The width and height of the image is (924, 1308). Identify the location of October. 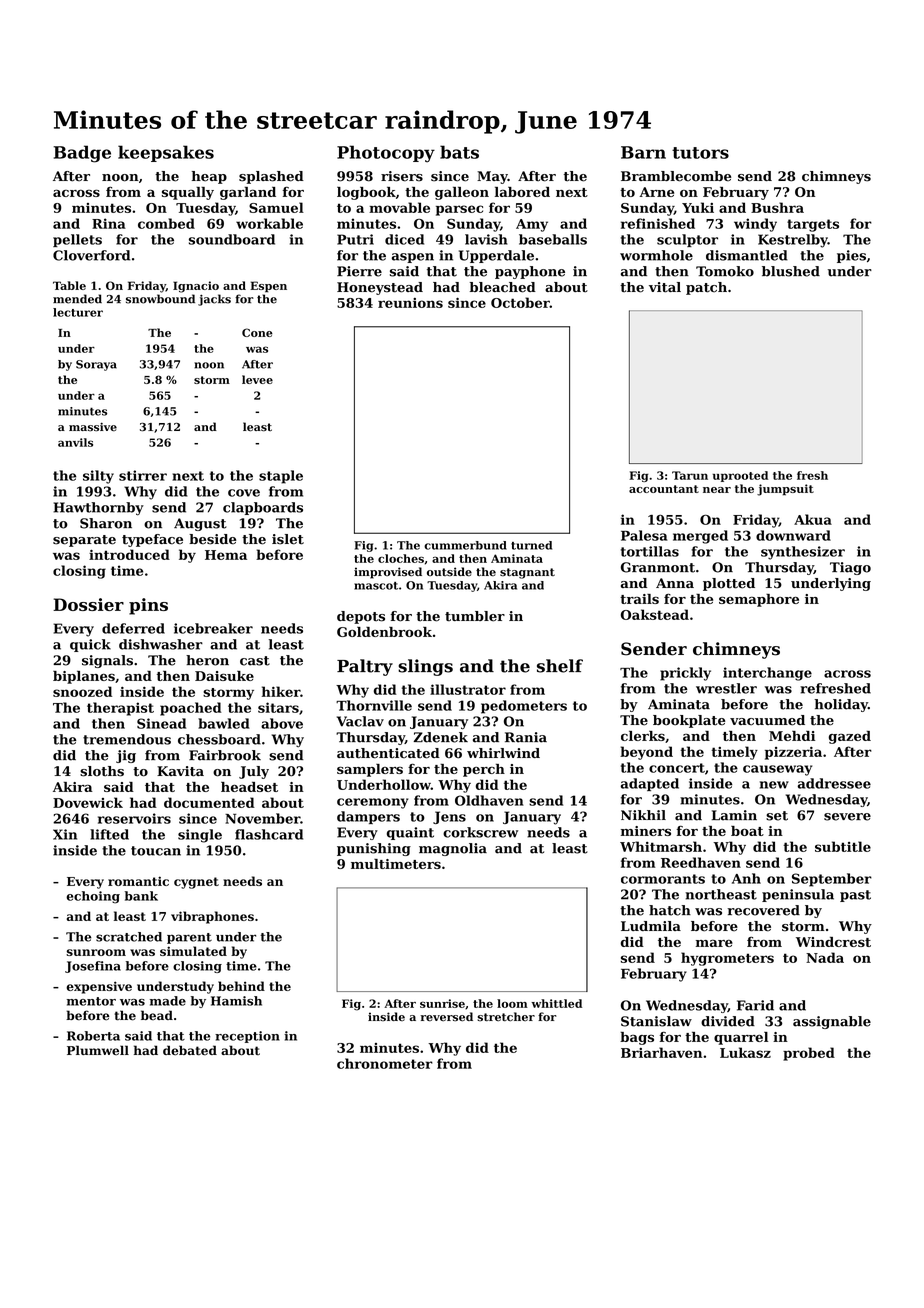
(520, 302).
